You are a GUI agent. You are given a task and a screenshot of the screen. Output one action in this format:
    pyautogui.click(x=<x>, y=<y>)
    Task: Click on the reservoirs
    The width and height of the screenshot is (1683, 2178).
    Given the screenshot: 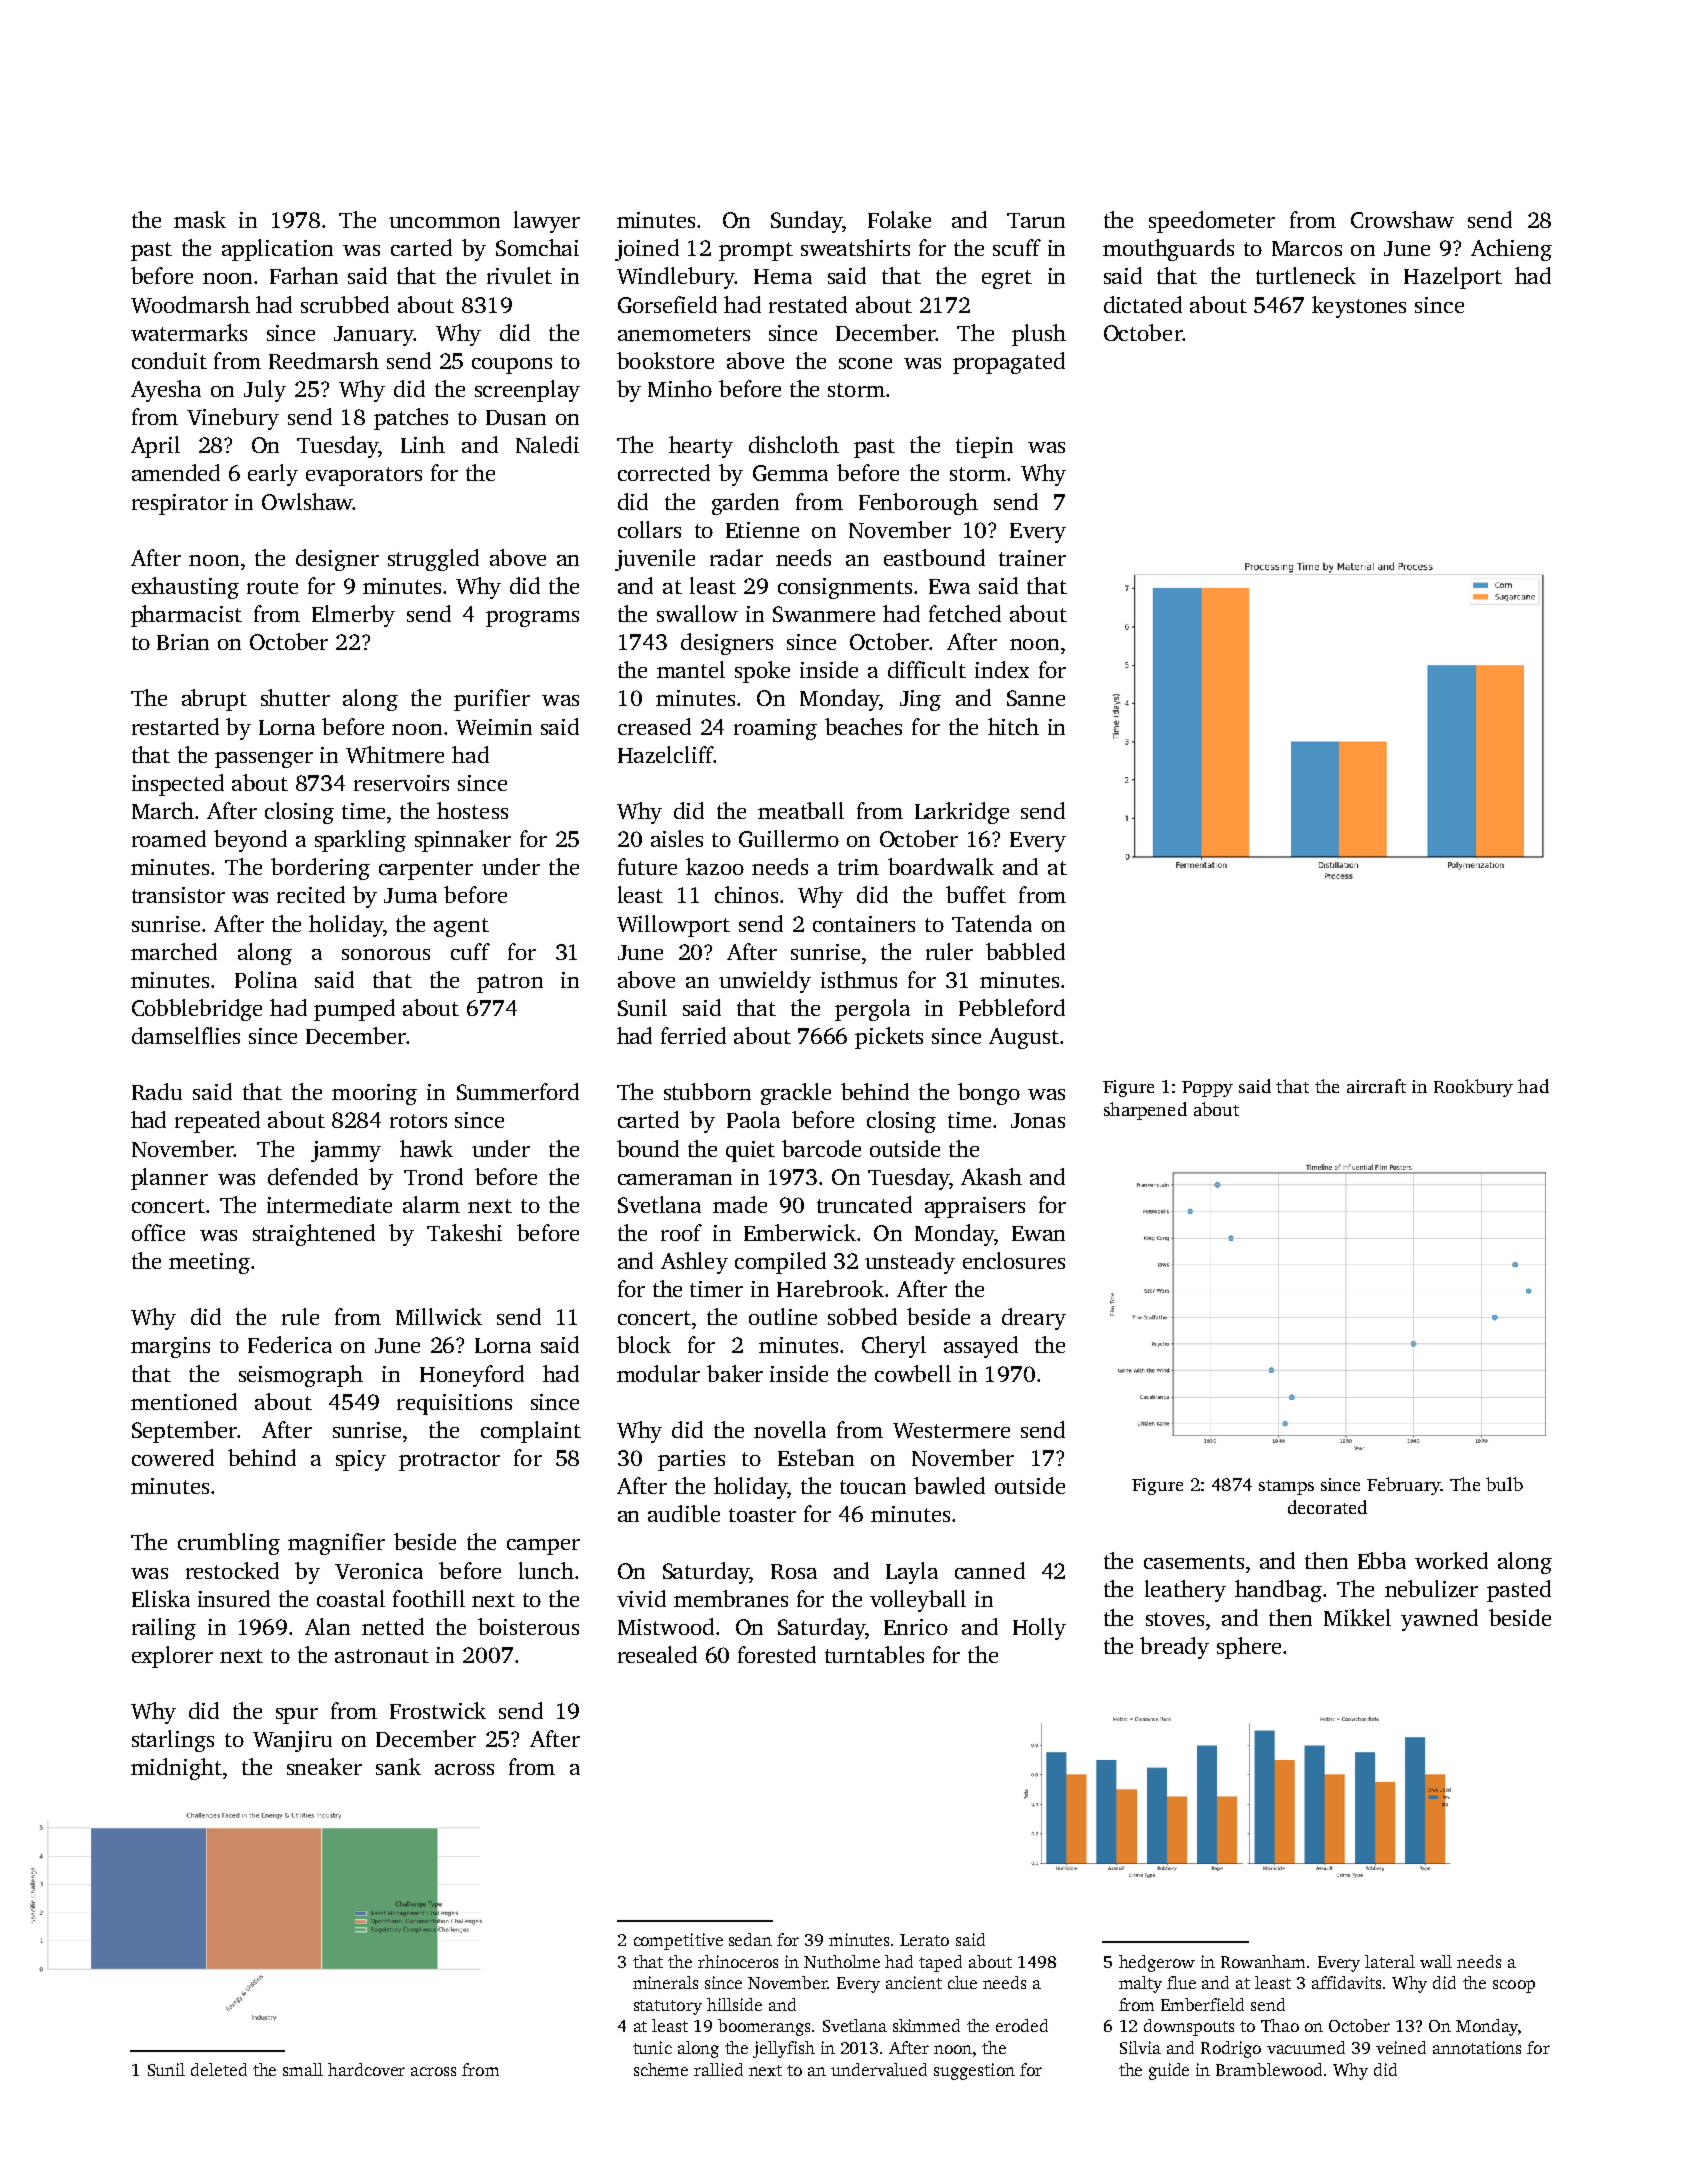 What is the action you would take?
    pyautogui.click(x=401, y=783)
